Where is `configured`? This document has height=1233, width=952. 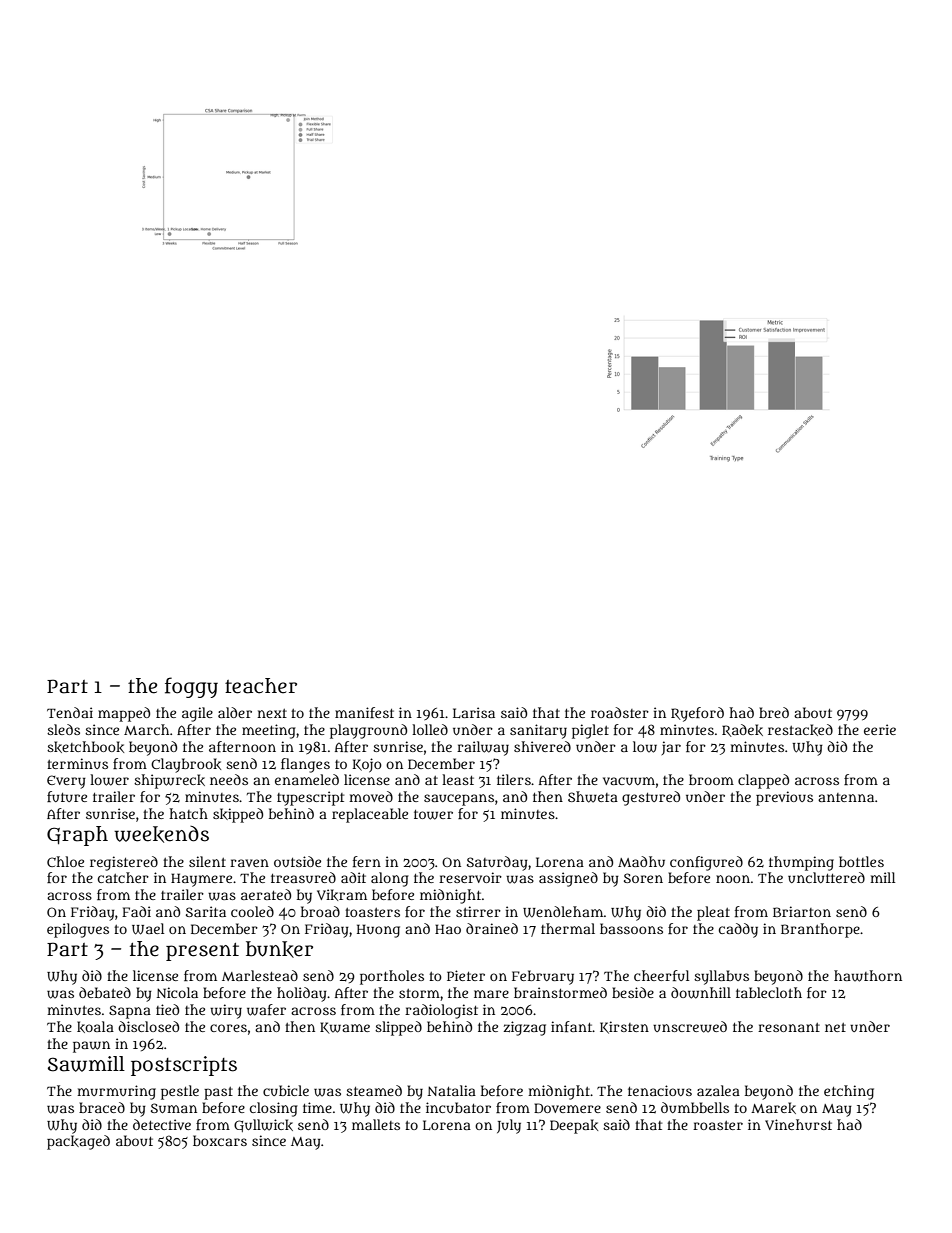 configured is located at coordinates (706, 863).
